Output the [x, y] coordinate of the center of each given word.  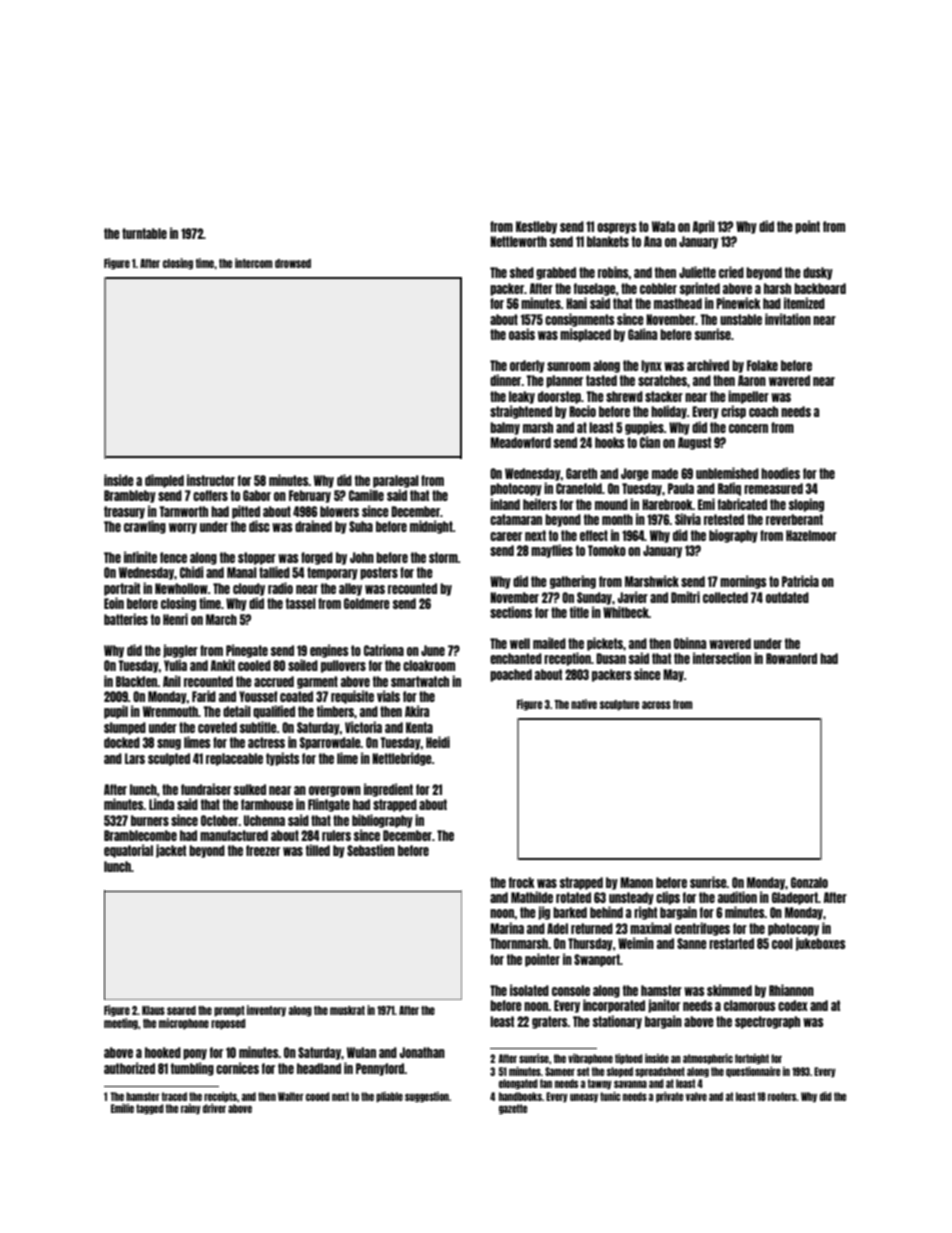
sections [511, 612]
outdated [787, 597]
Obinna [690, 643]
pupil [116, 712]
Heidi [438, 742]
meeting [121, 1024]
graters [550, 1022]
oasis [522, 334]
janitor [664, 1006]
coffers [210, 495]
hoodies [780, 473]
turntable [144, 233]
